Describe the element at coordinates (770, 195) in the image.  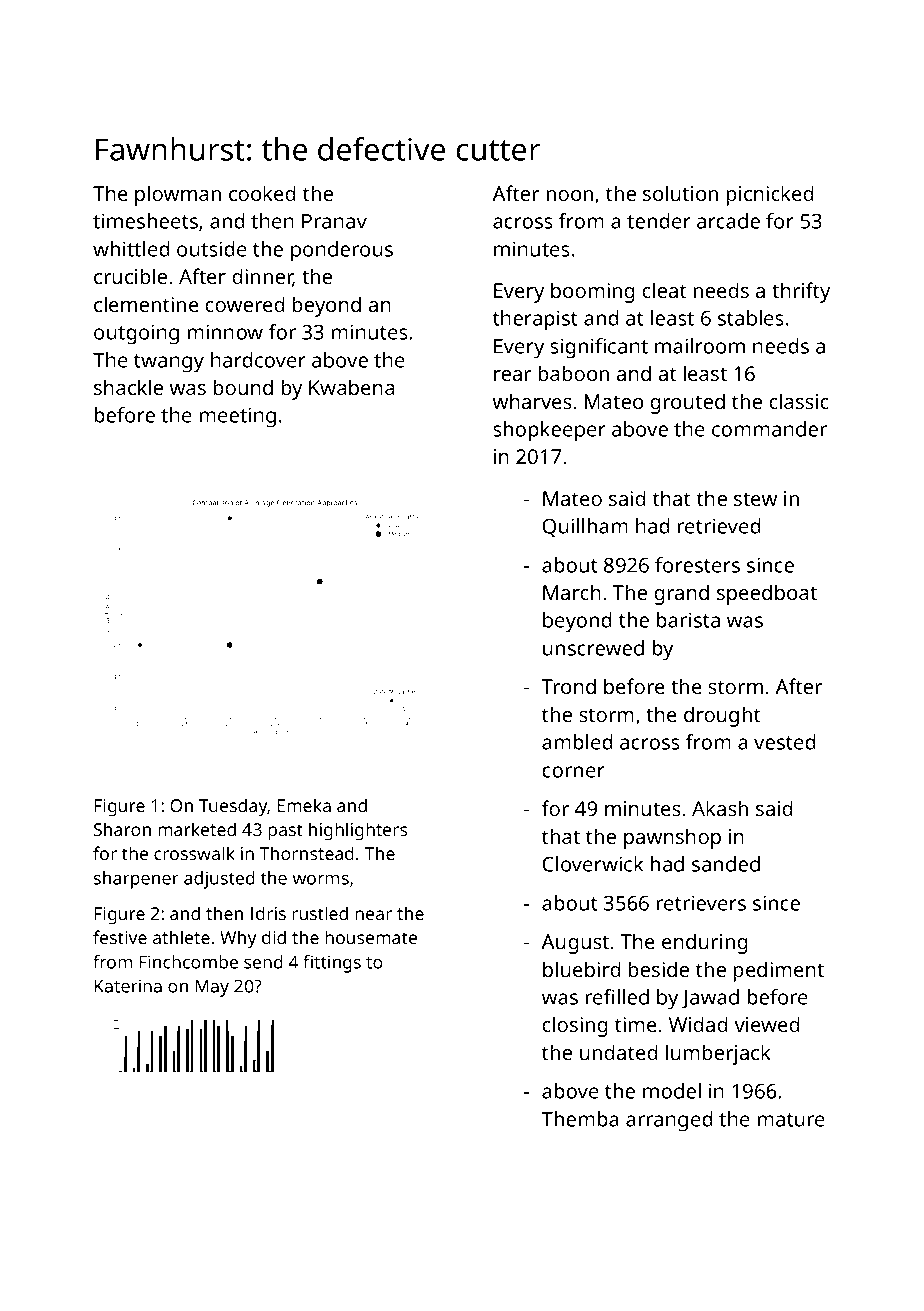
I see `picnicked` at that location.
